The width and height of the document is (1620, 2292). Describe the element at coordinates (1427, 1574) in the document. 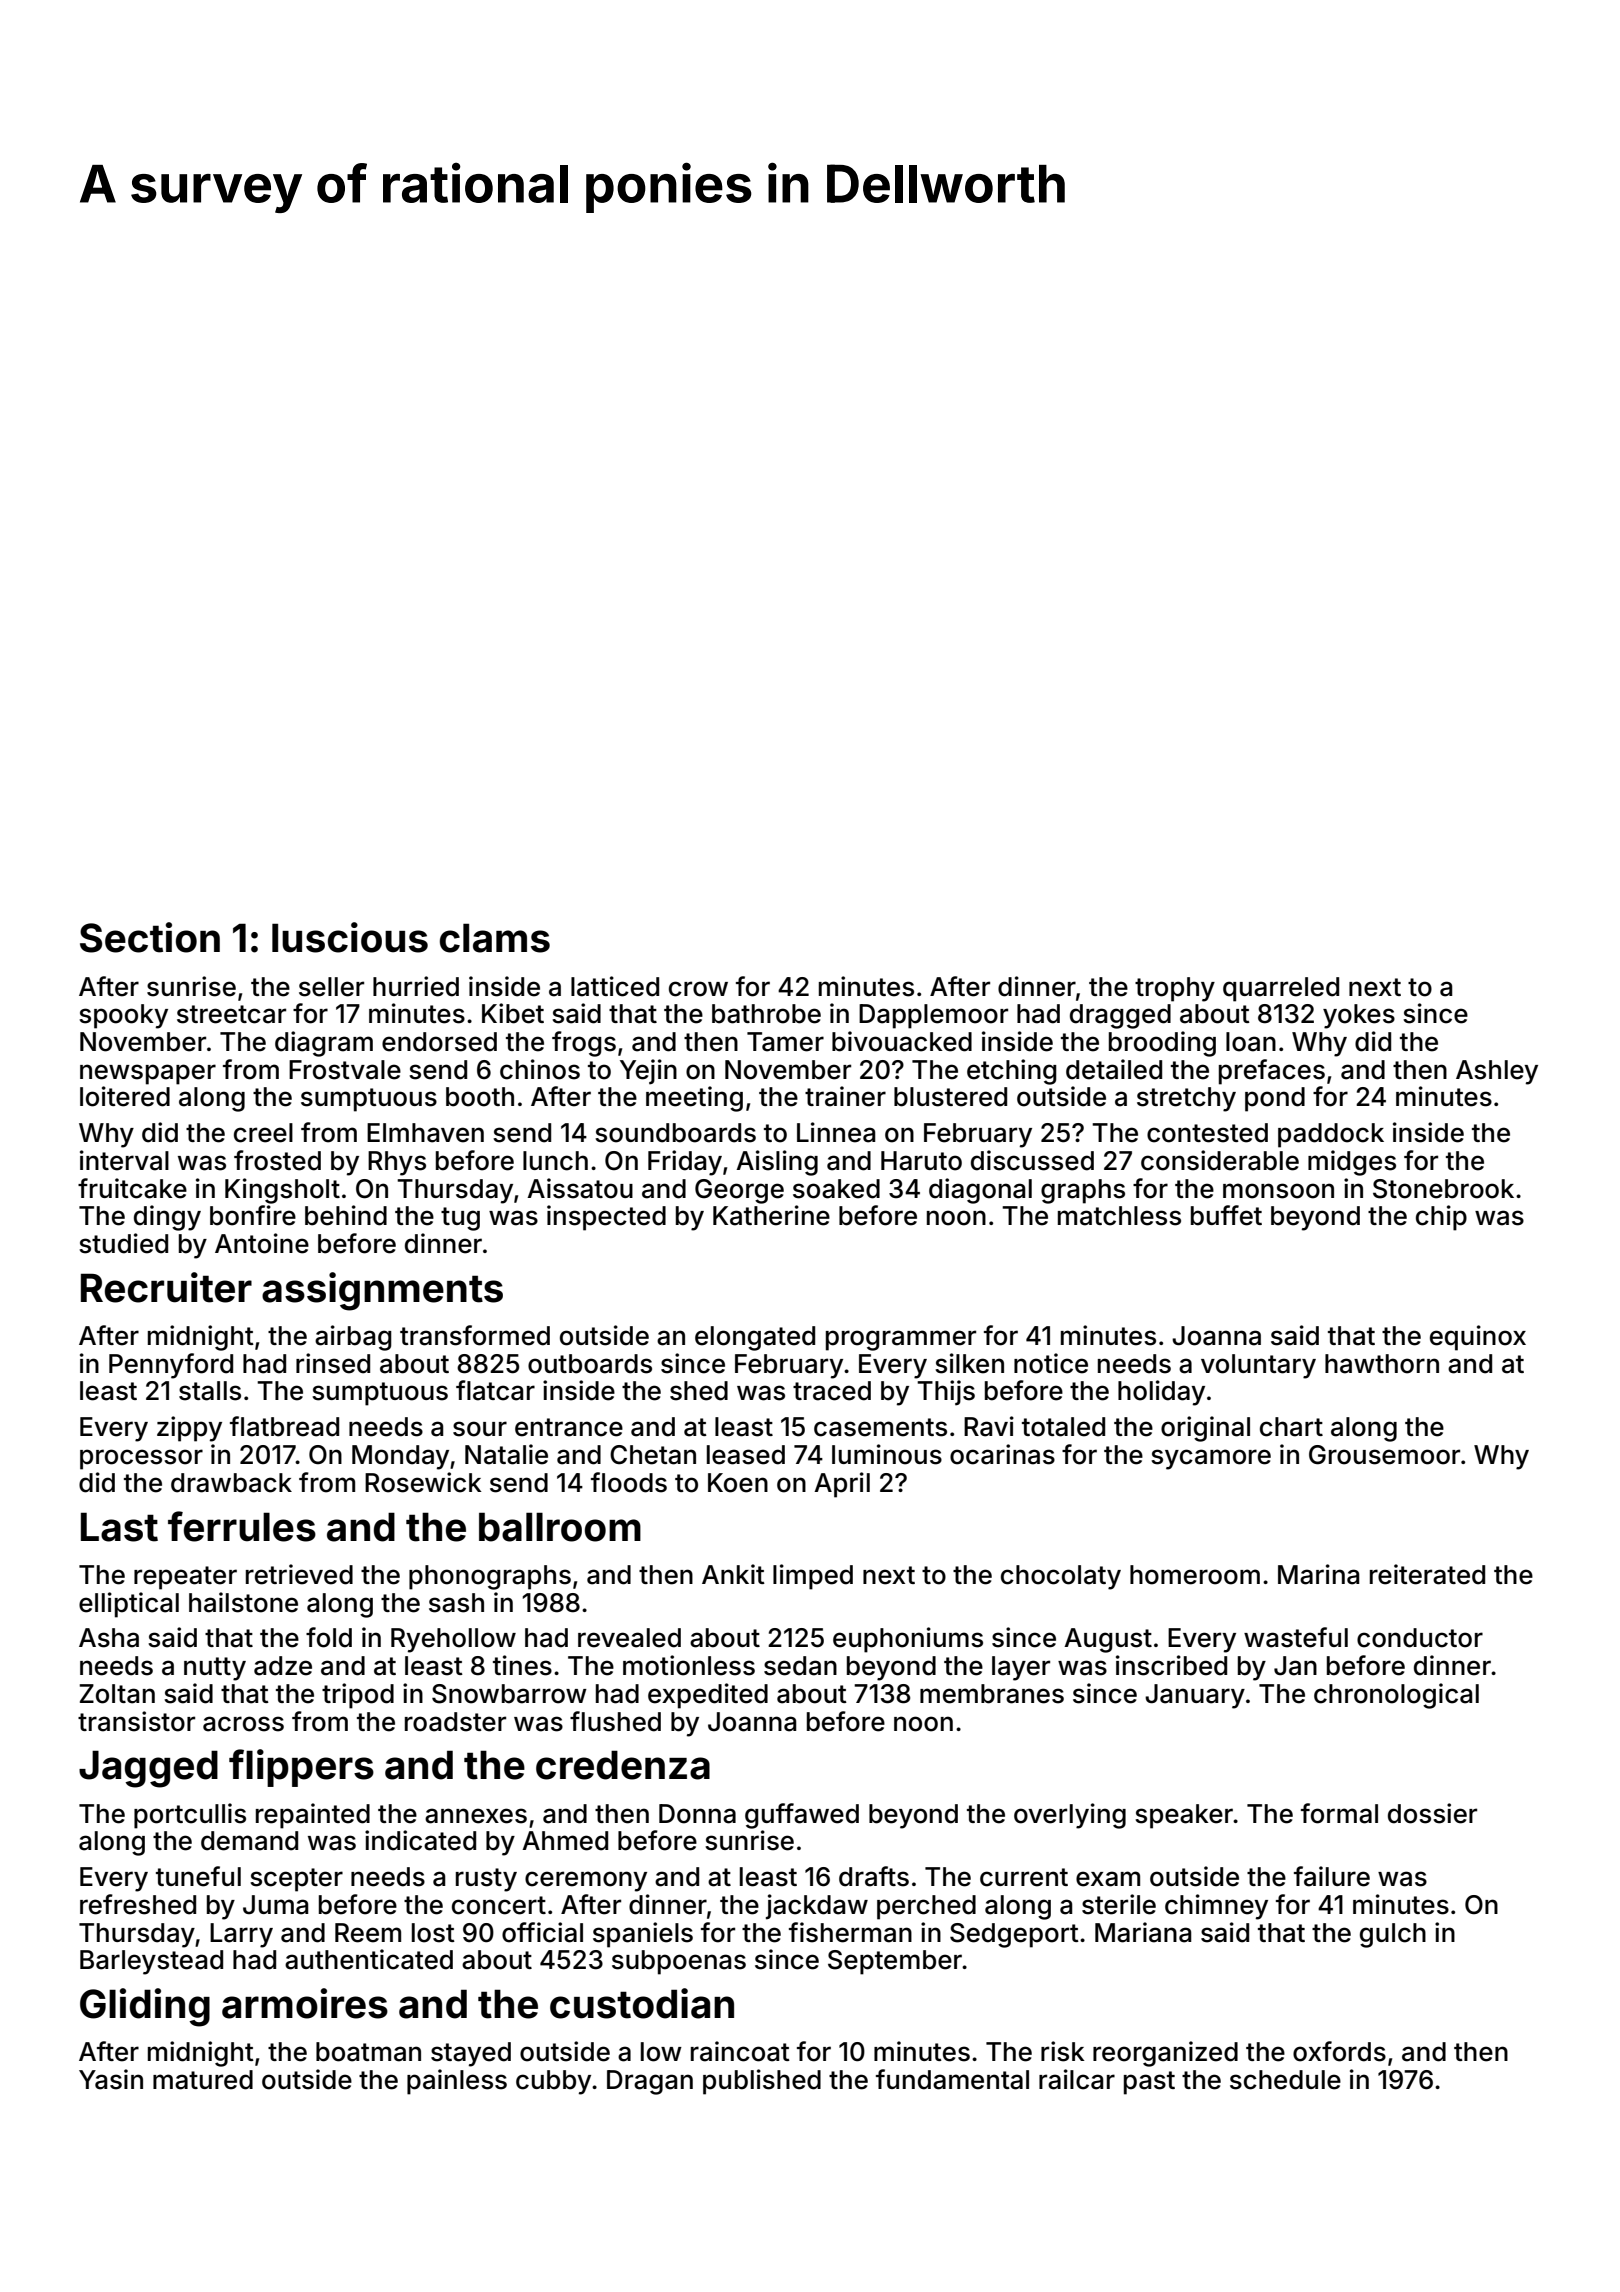

I see `reiterated` at that location.
